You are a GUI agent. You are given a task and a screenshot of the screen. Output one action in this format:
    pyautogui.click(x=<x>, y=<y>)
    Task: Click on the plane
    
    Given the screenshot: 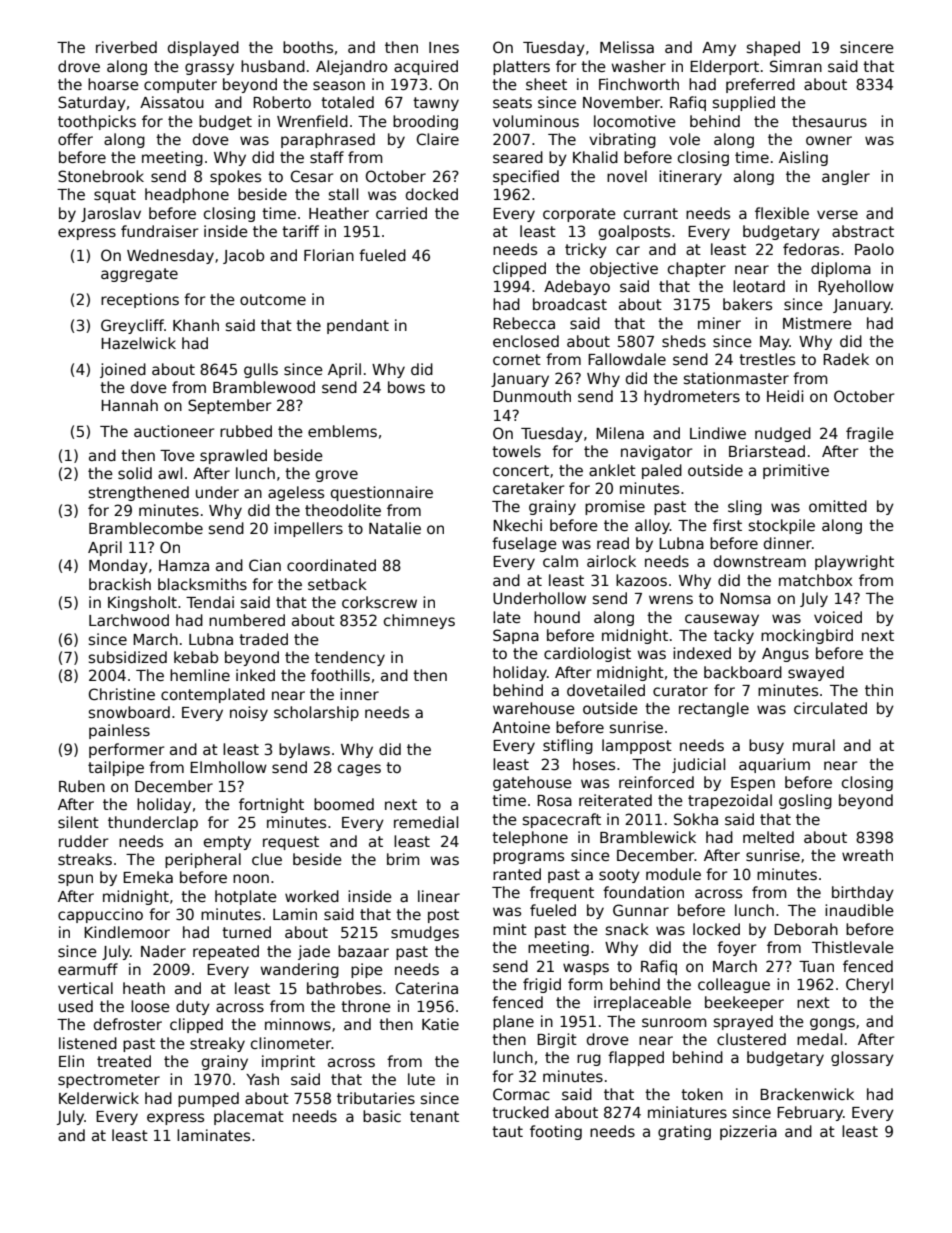 What is the action you would take?
    pyautogui.click(x=513, y=1022)
